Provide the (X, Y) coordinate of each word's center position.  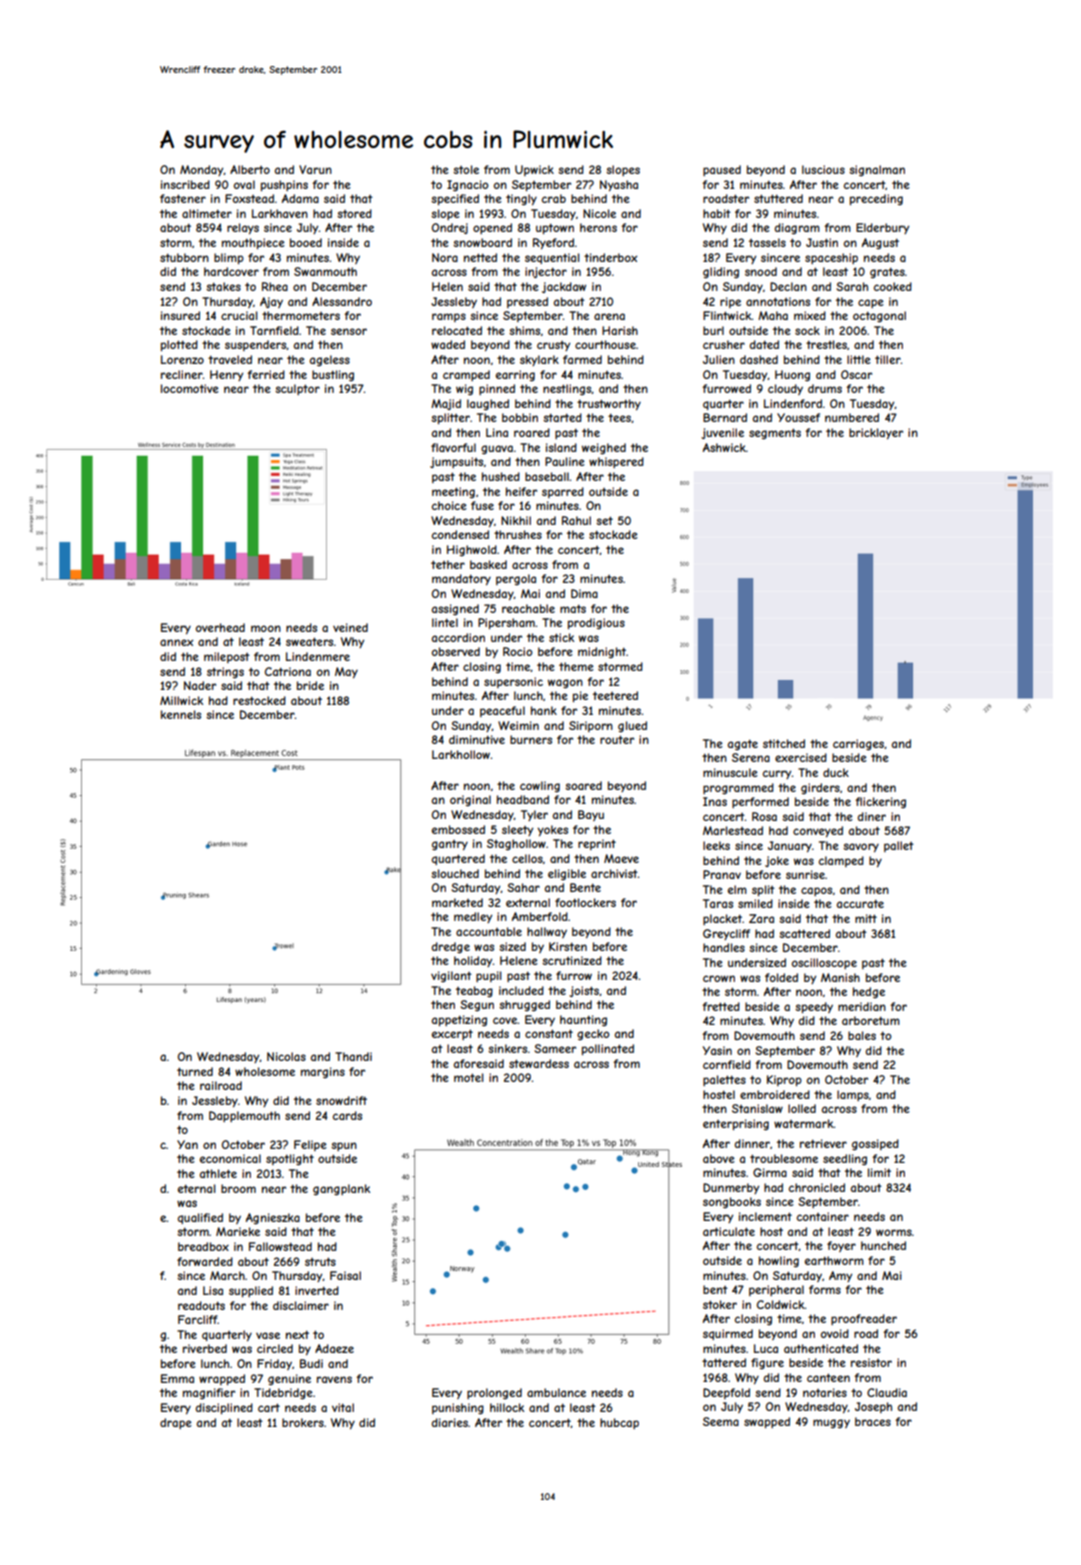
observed (456, 651)
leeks (716, 845)
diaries (450, 1422)
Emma (177, 1378)
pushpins (284, 185)
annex (176, 642)
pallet (899, 846)
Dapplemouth (244, 1116)
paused (722, 170)
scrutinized (572, 960)
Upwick (534, 170)
